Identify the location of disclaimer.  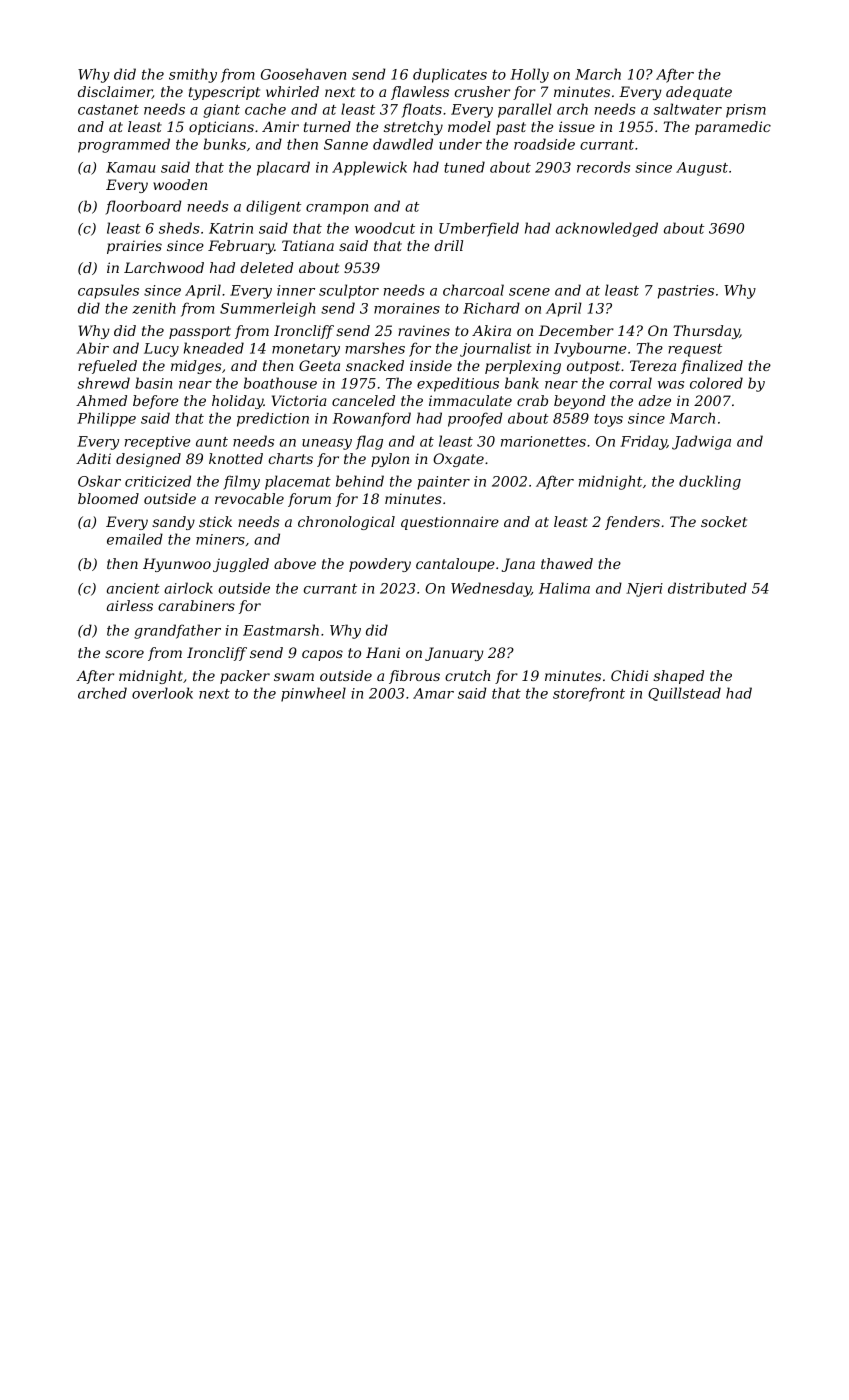
(115, 92).
